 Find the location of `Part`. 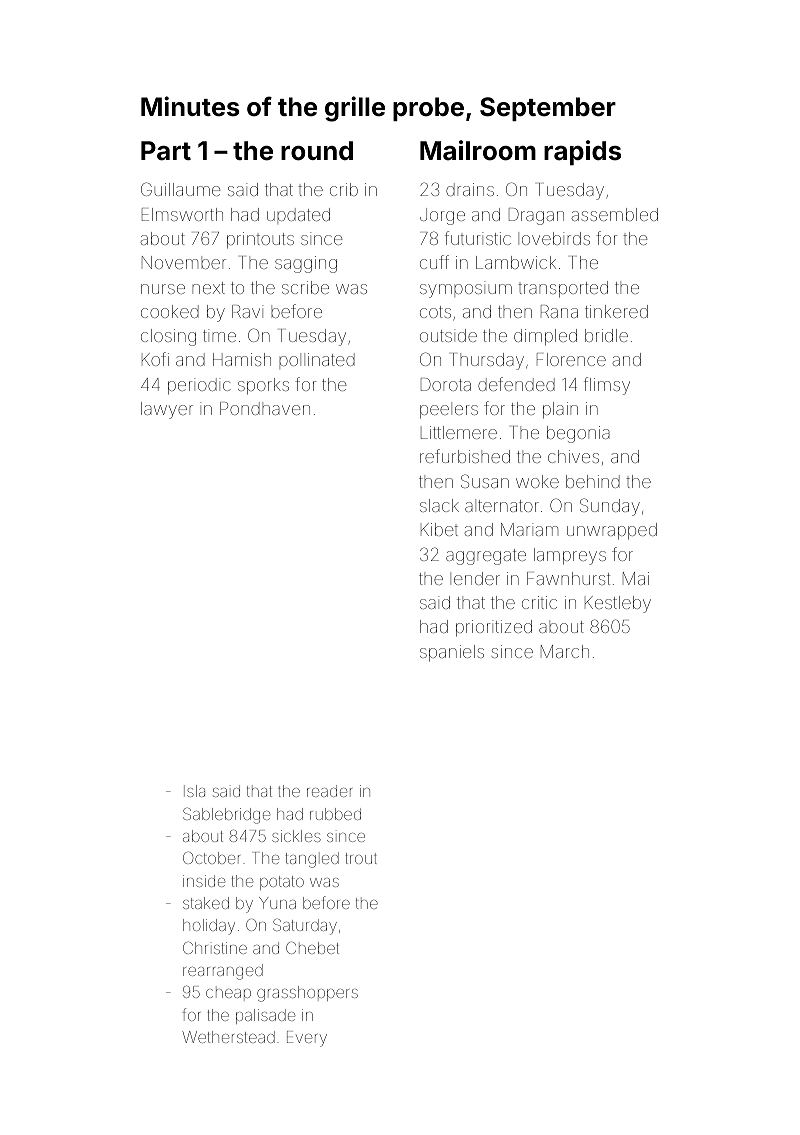

Part is located at coordinates (166, 151).
